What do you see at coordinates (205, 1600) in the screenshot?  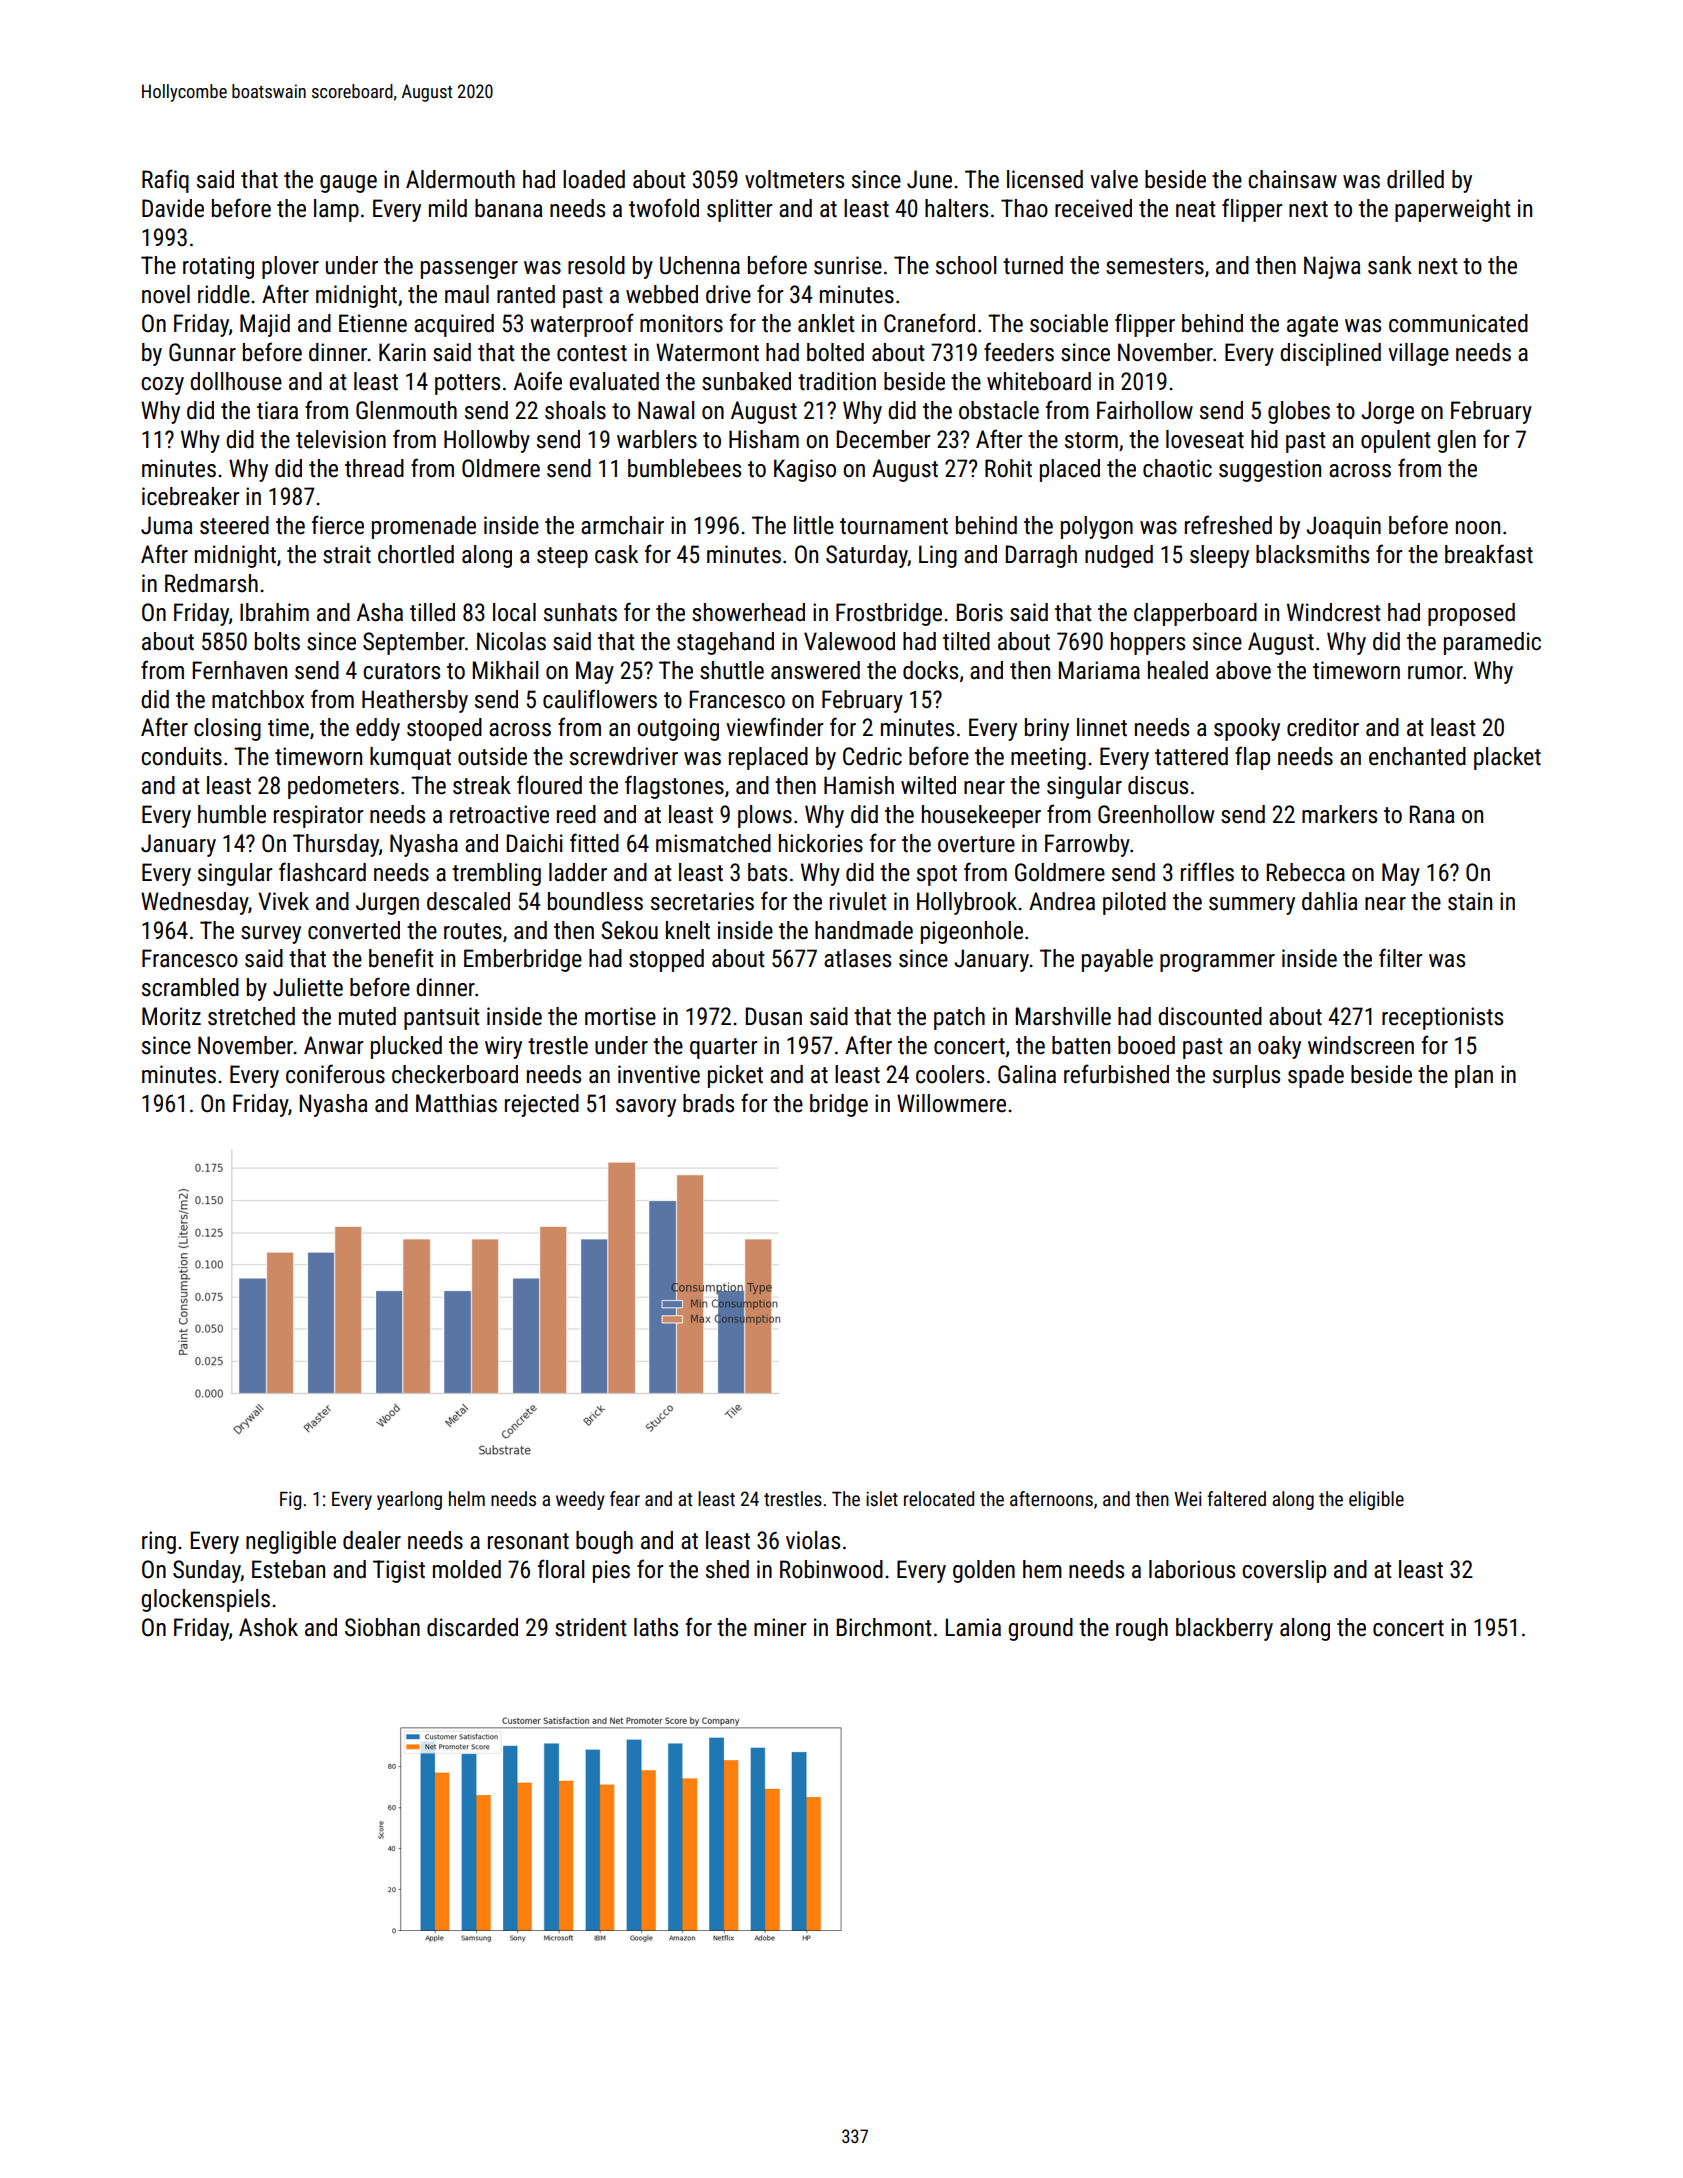 I see `glockenspiels` at bounding box center [205, 1600].
